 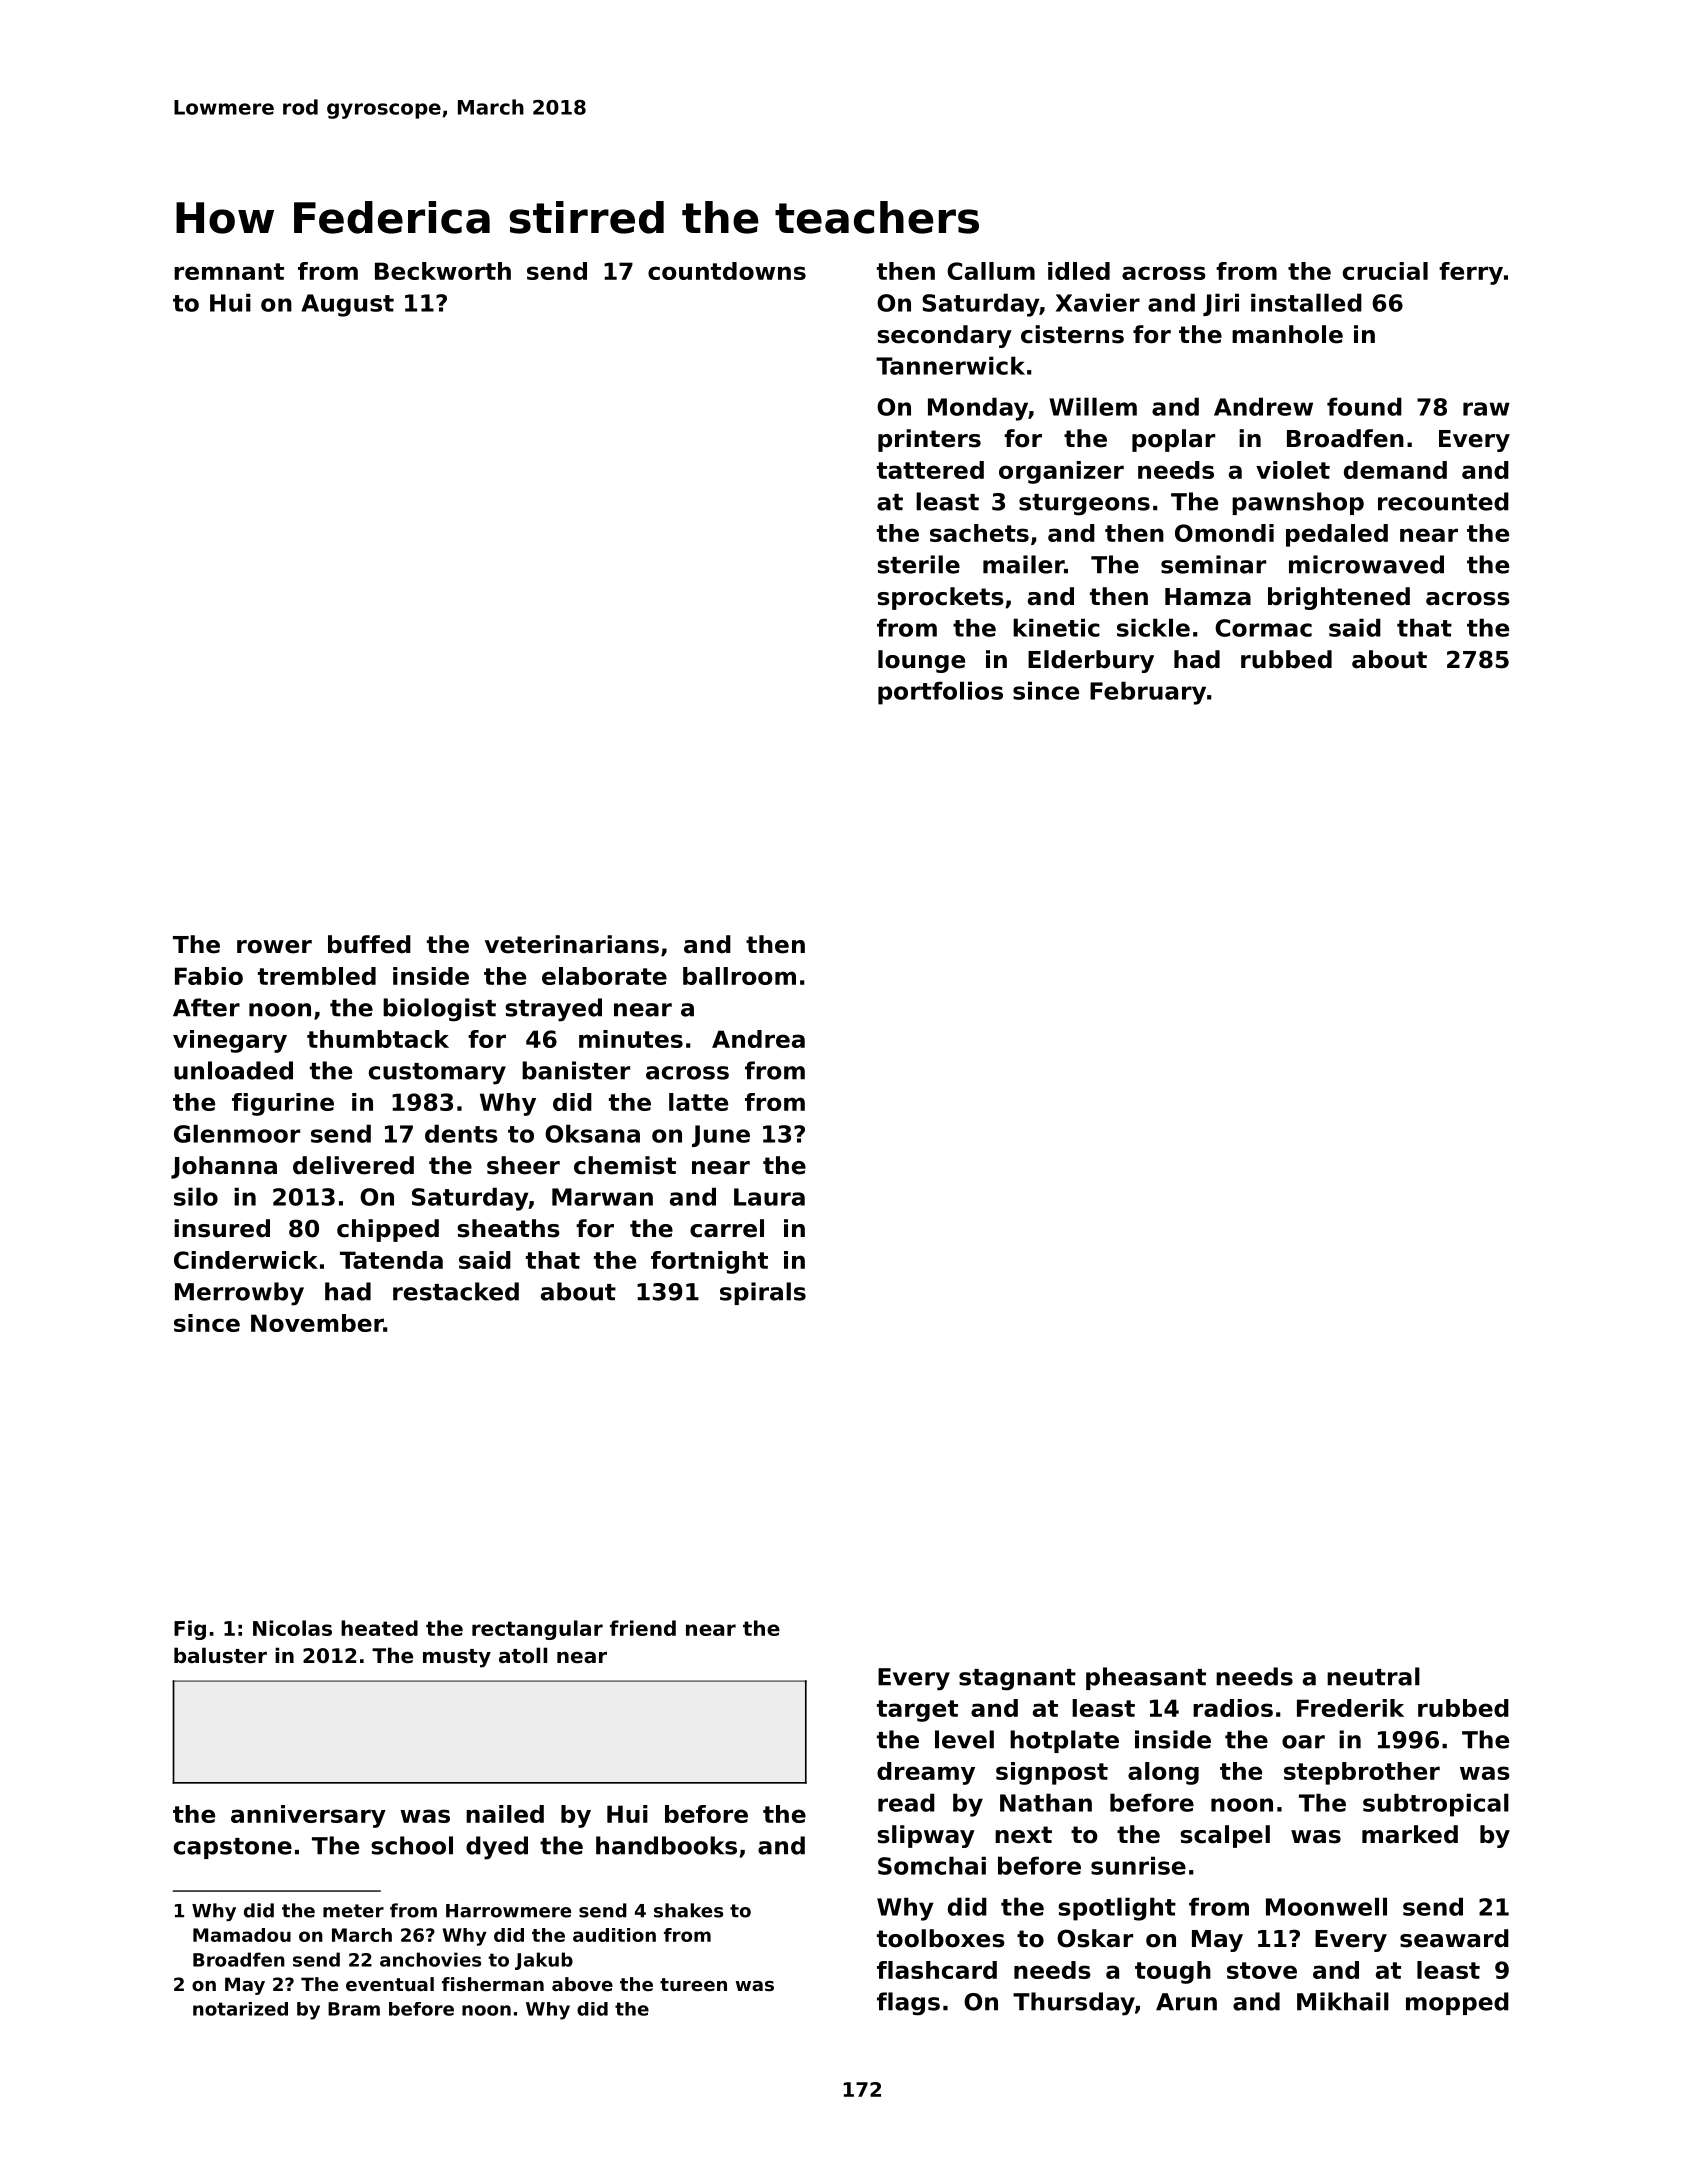 I want to click on neutral, so click(x=1373, y=1676).
